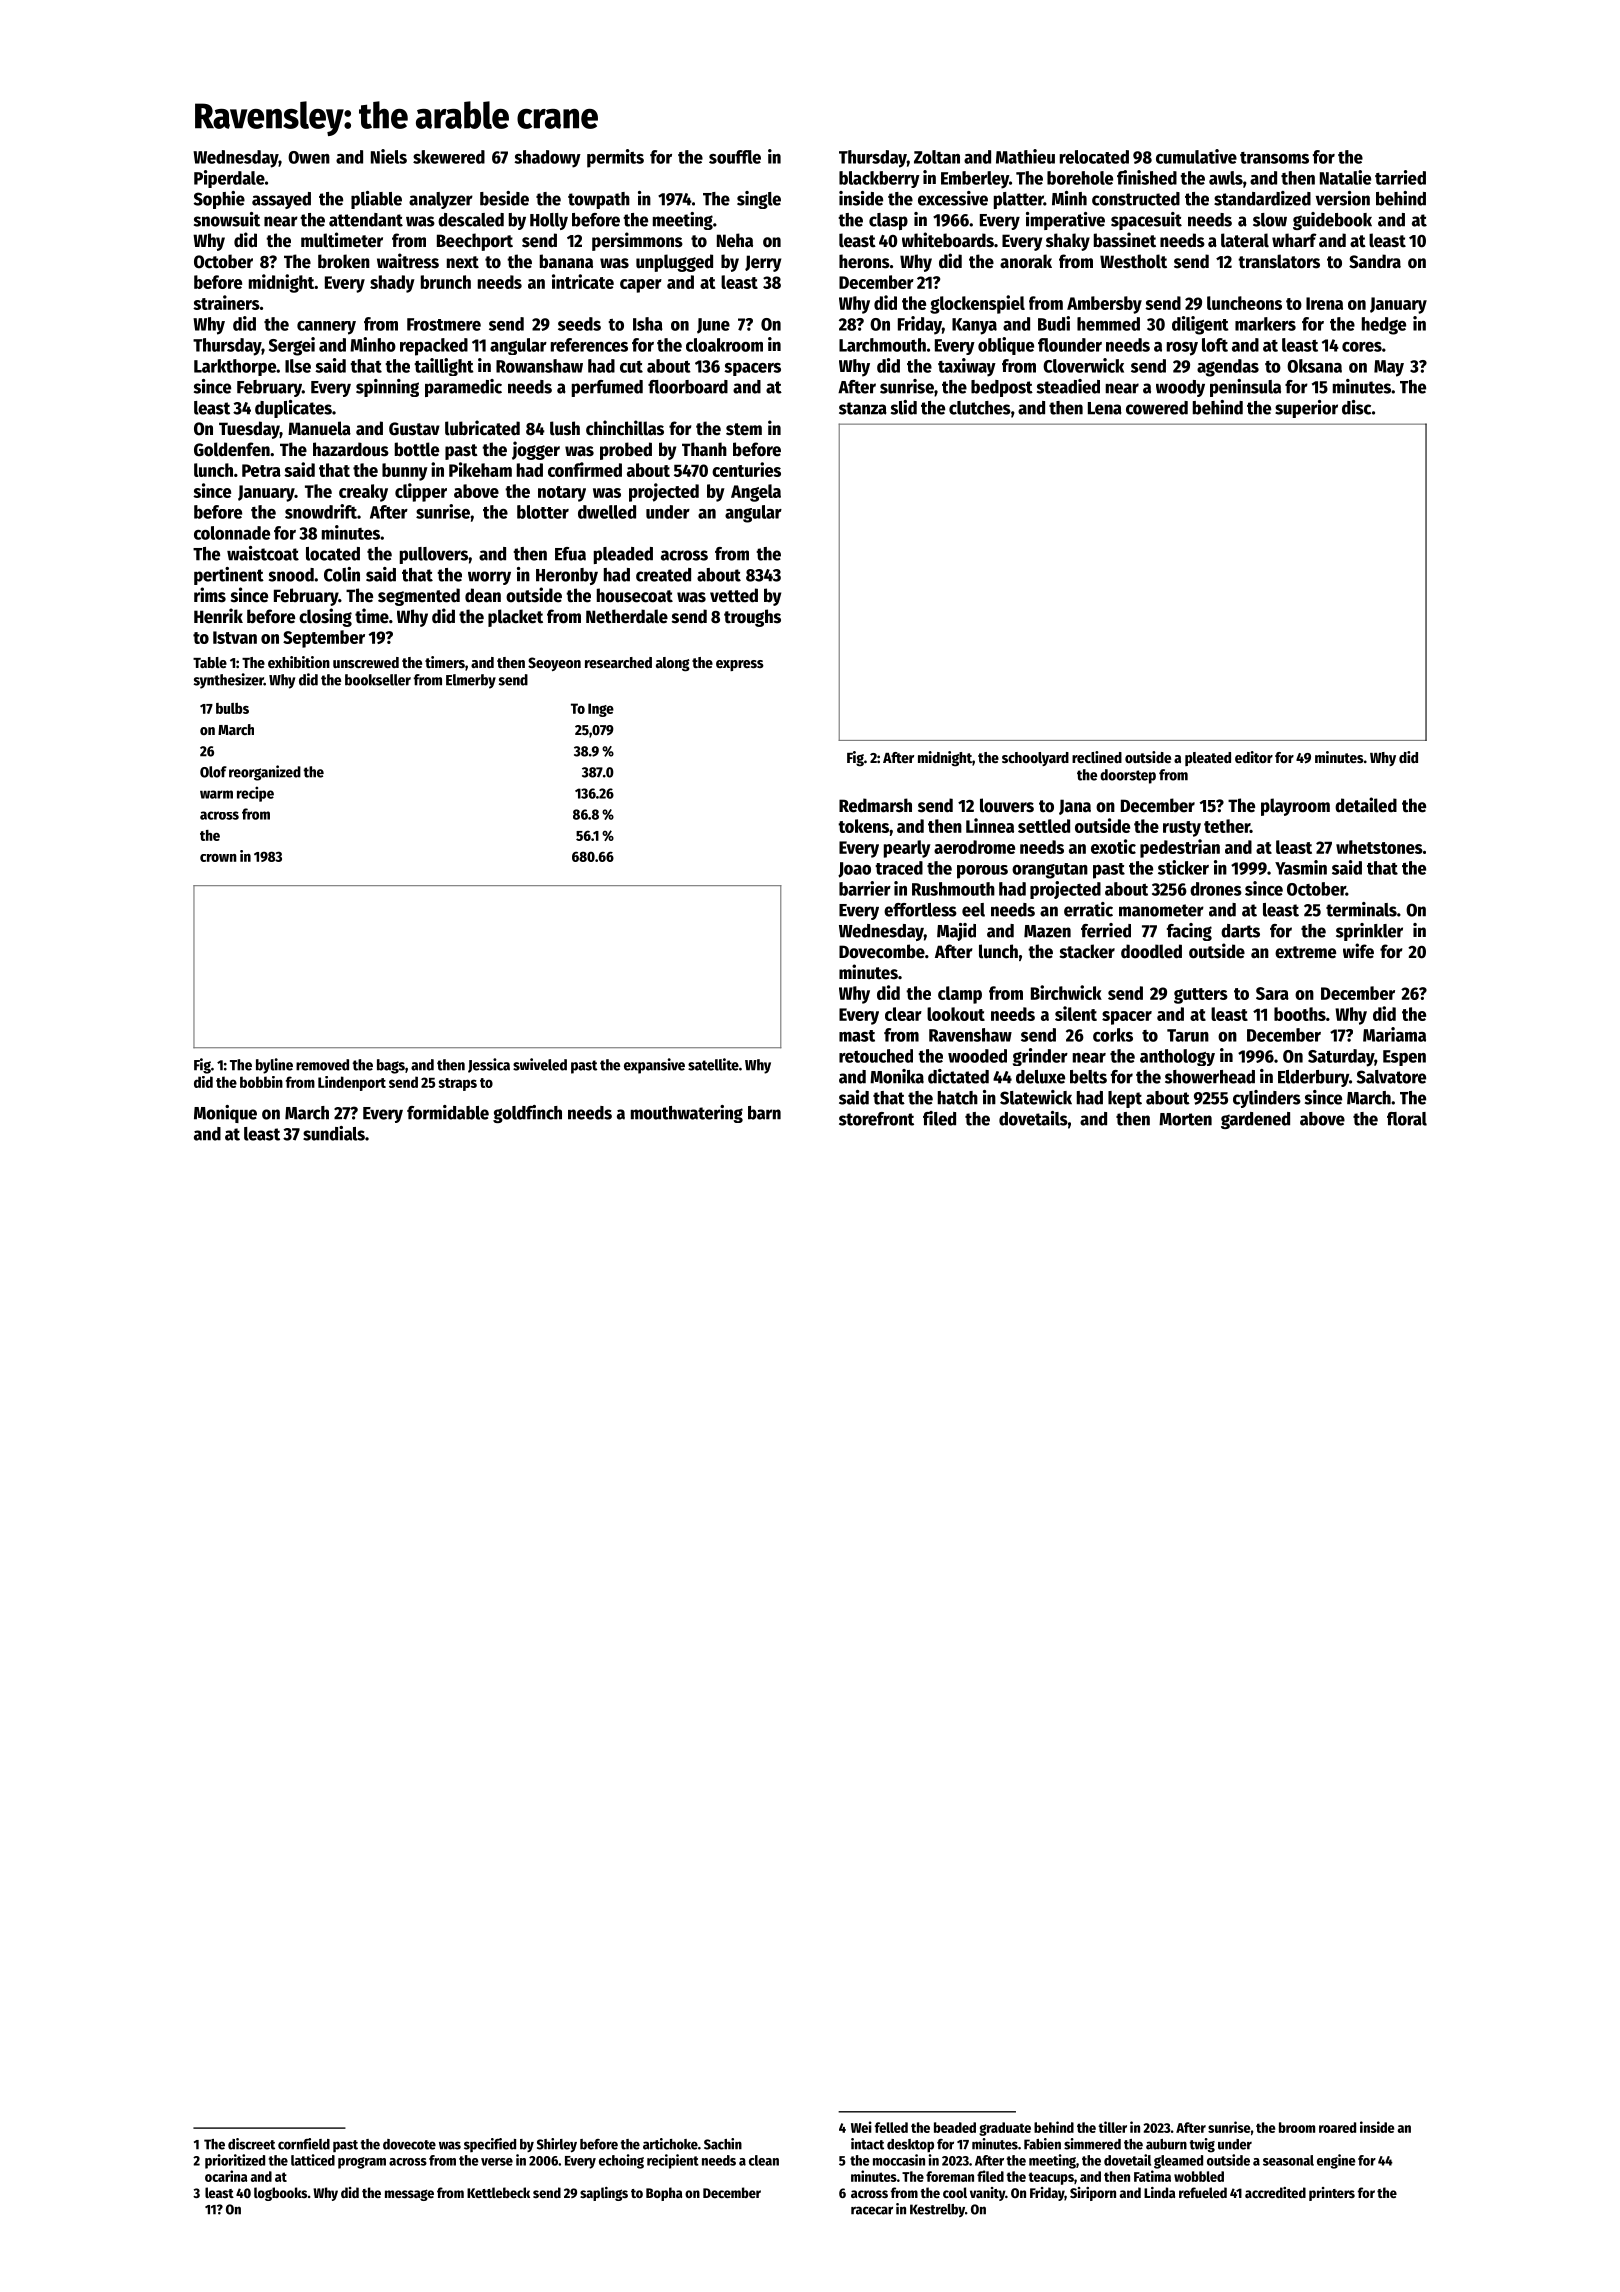 This document has width=1620, height=2292. Describe the element at coordinates (261, 1082) in the document. I see `bobbin` at that location.
